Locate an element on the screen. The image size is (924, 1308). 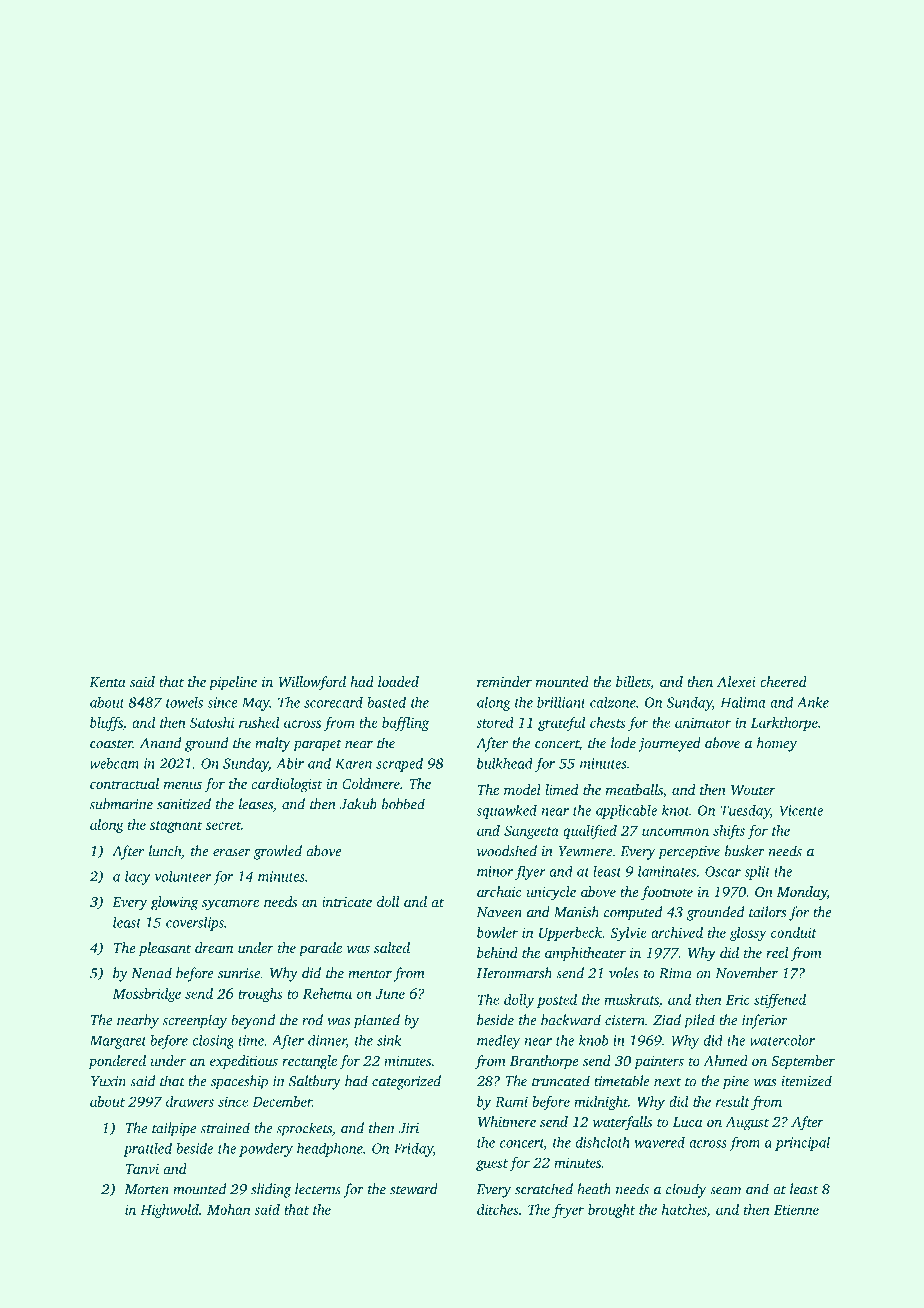
May is located at coordinates (256, 704).
